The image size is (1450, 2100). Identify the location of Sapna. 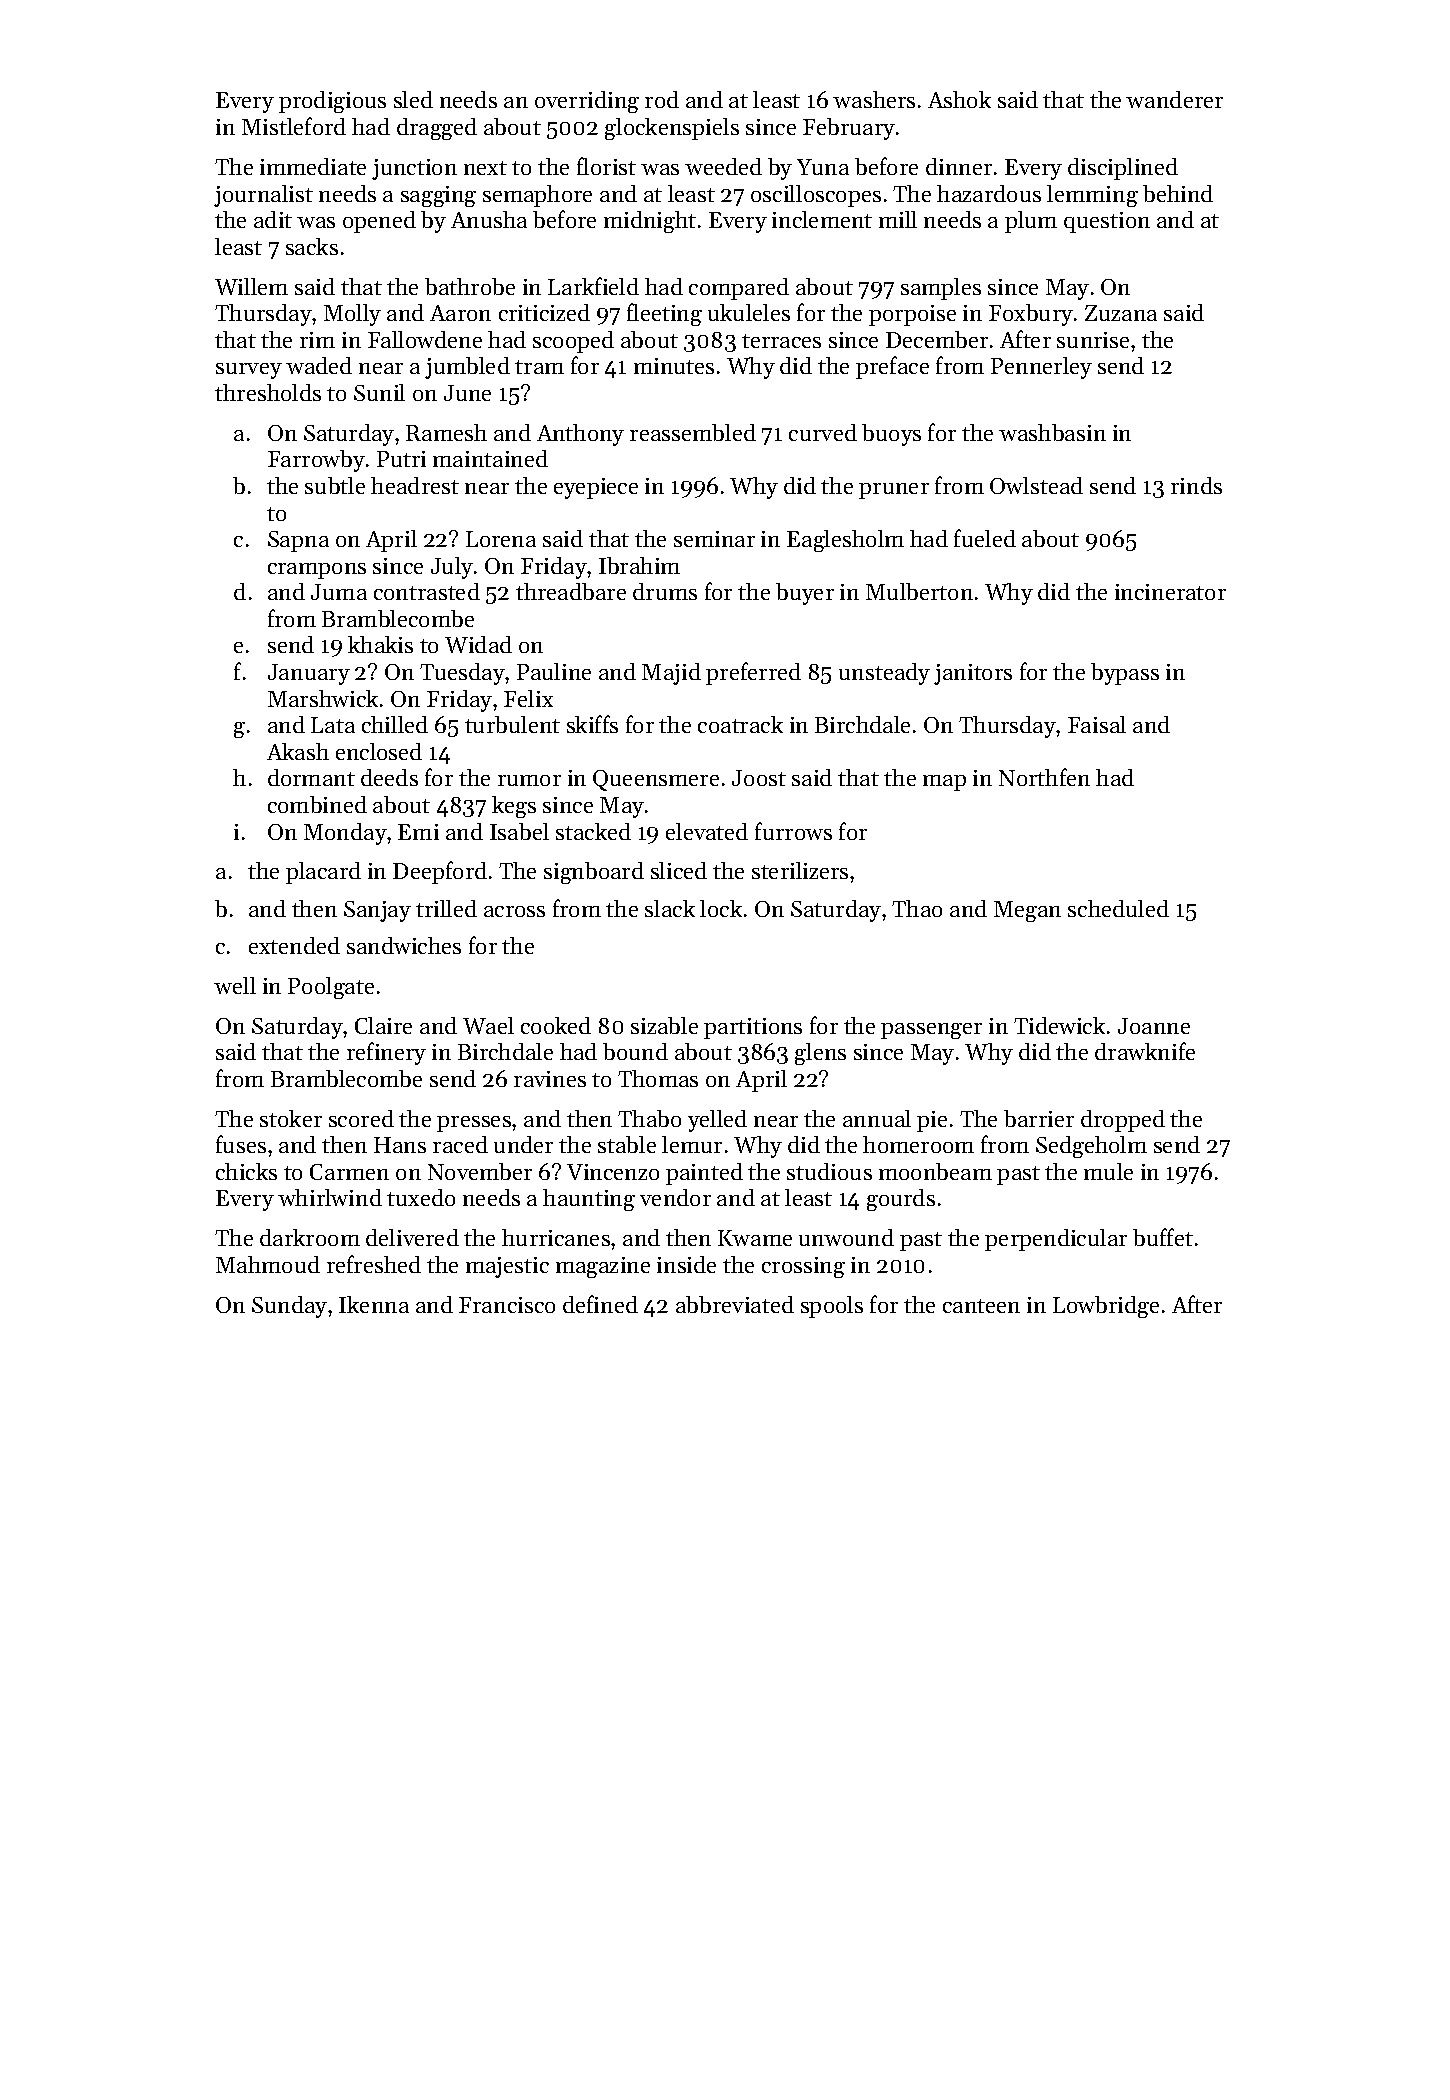
(298, 541).
